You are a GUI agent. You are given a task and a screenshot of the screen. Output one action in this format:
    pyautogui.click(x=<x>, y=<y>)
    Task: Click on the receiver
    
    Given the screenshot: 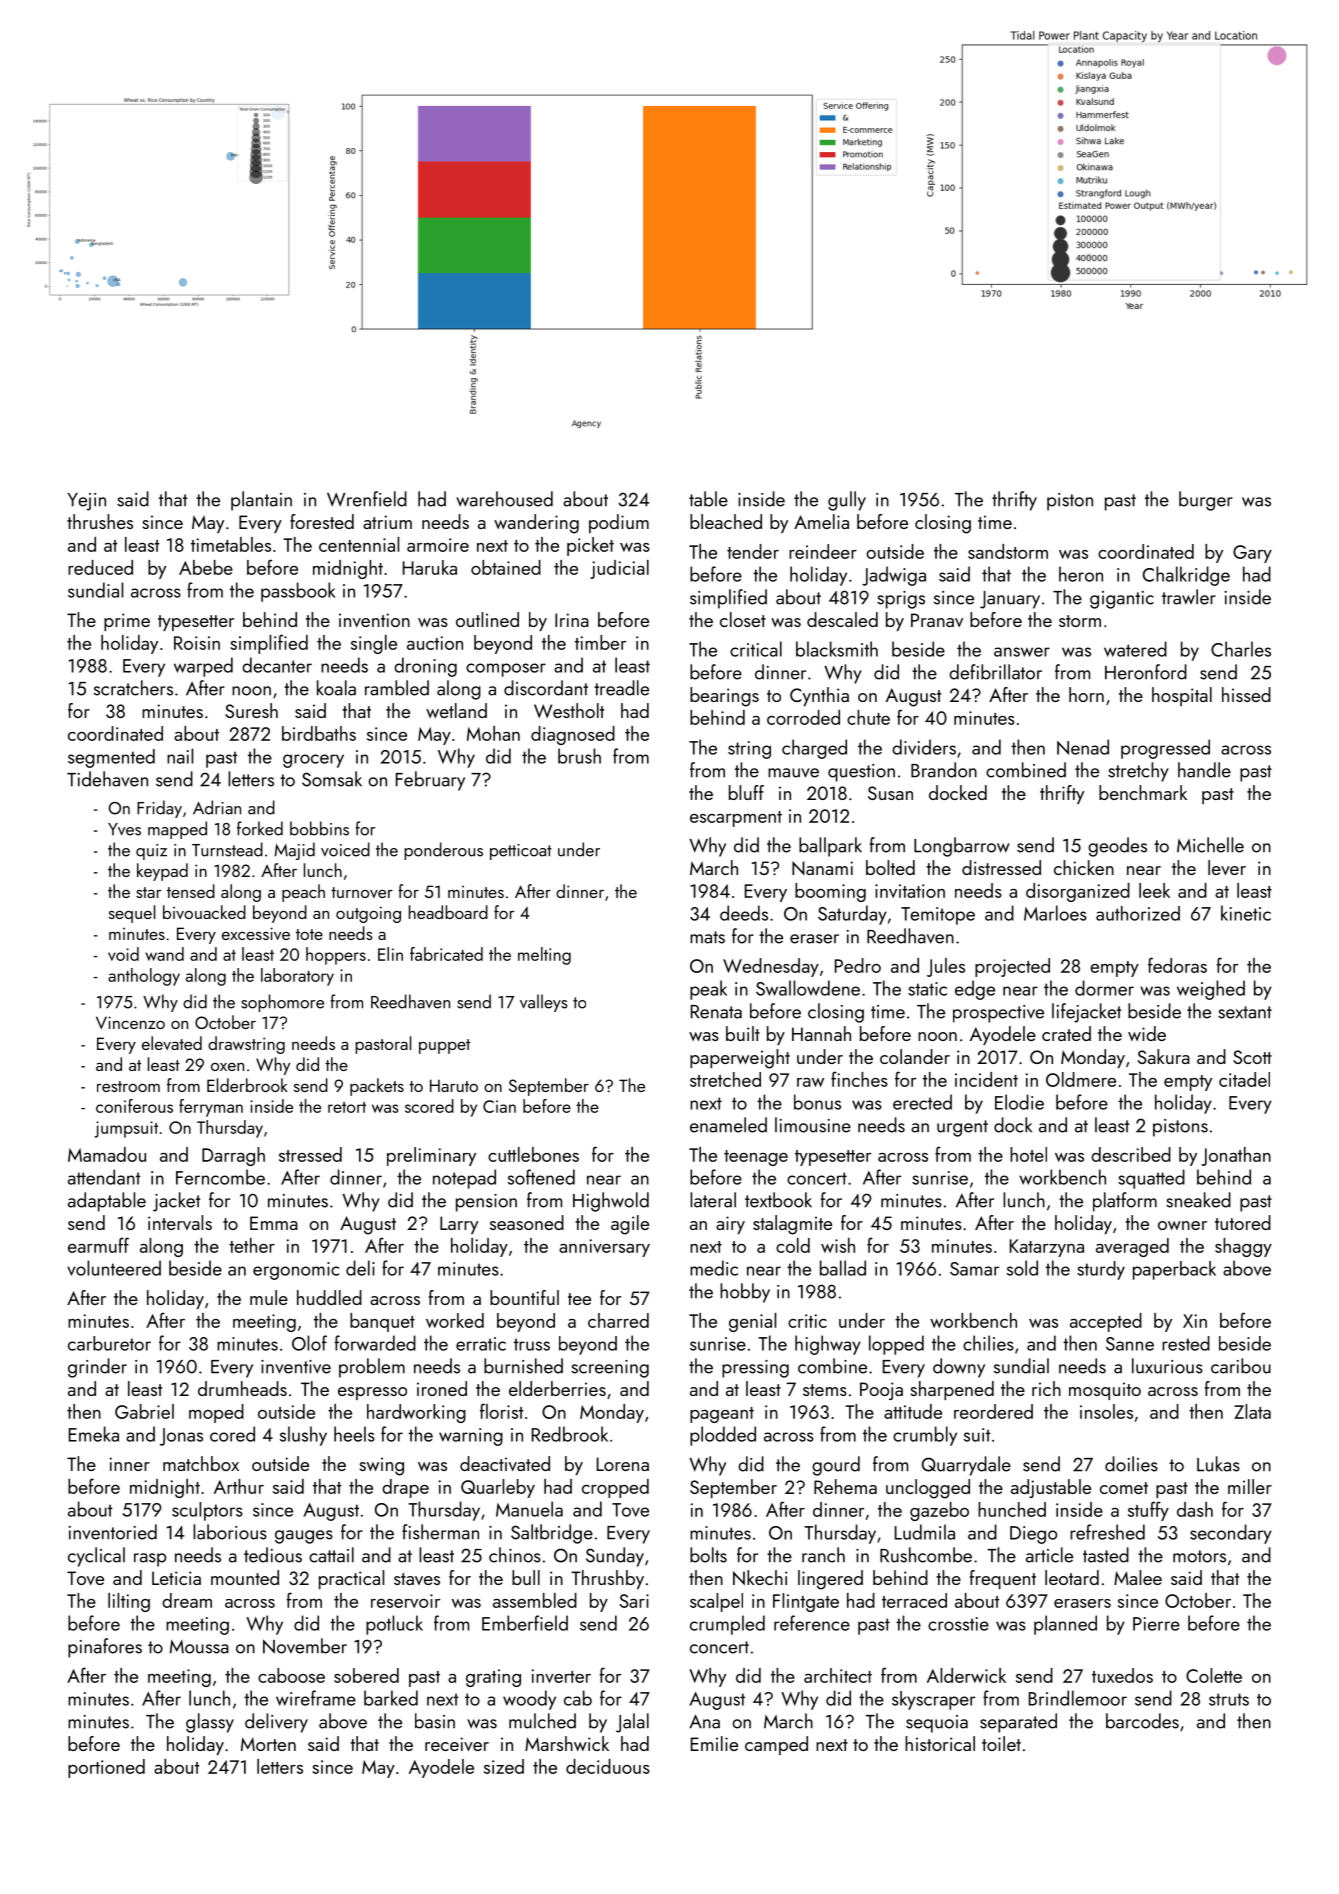 What is the action you would take?
    pyautogui.click(x=457, y=1744)
